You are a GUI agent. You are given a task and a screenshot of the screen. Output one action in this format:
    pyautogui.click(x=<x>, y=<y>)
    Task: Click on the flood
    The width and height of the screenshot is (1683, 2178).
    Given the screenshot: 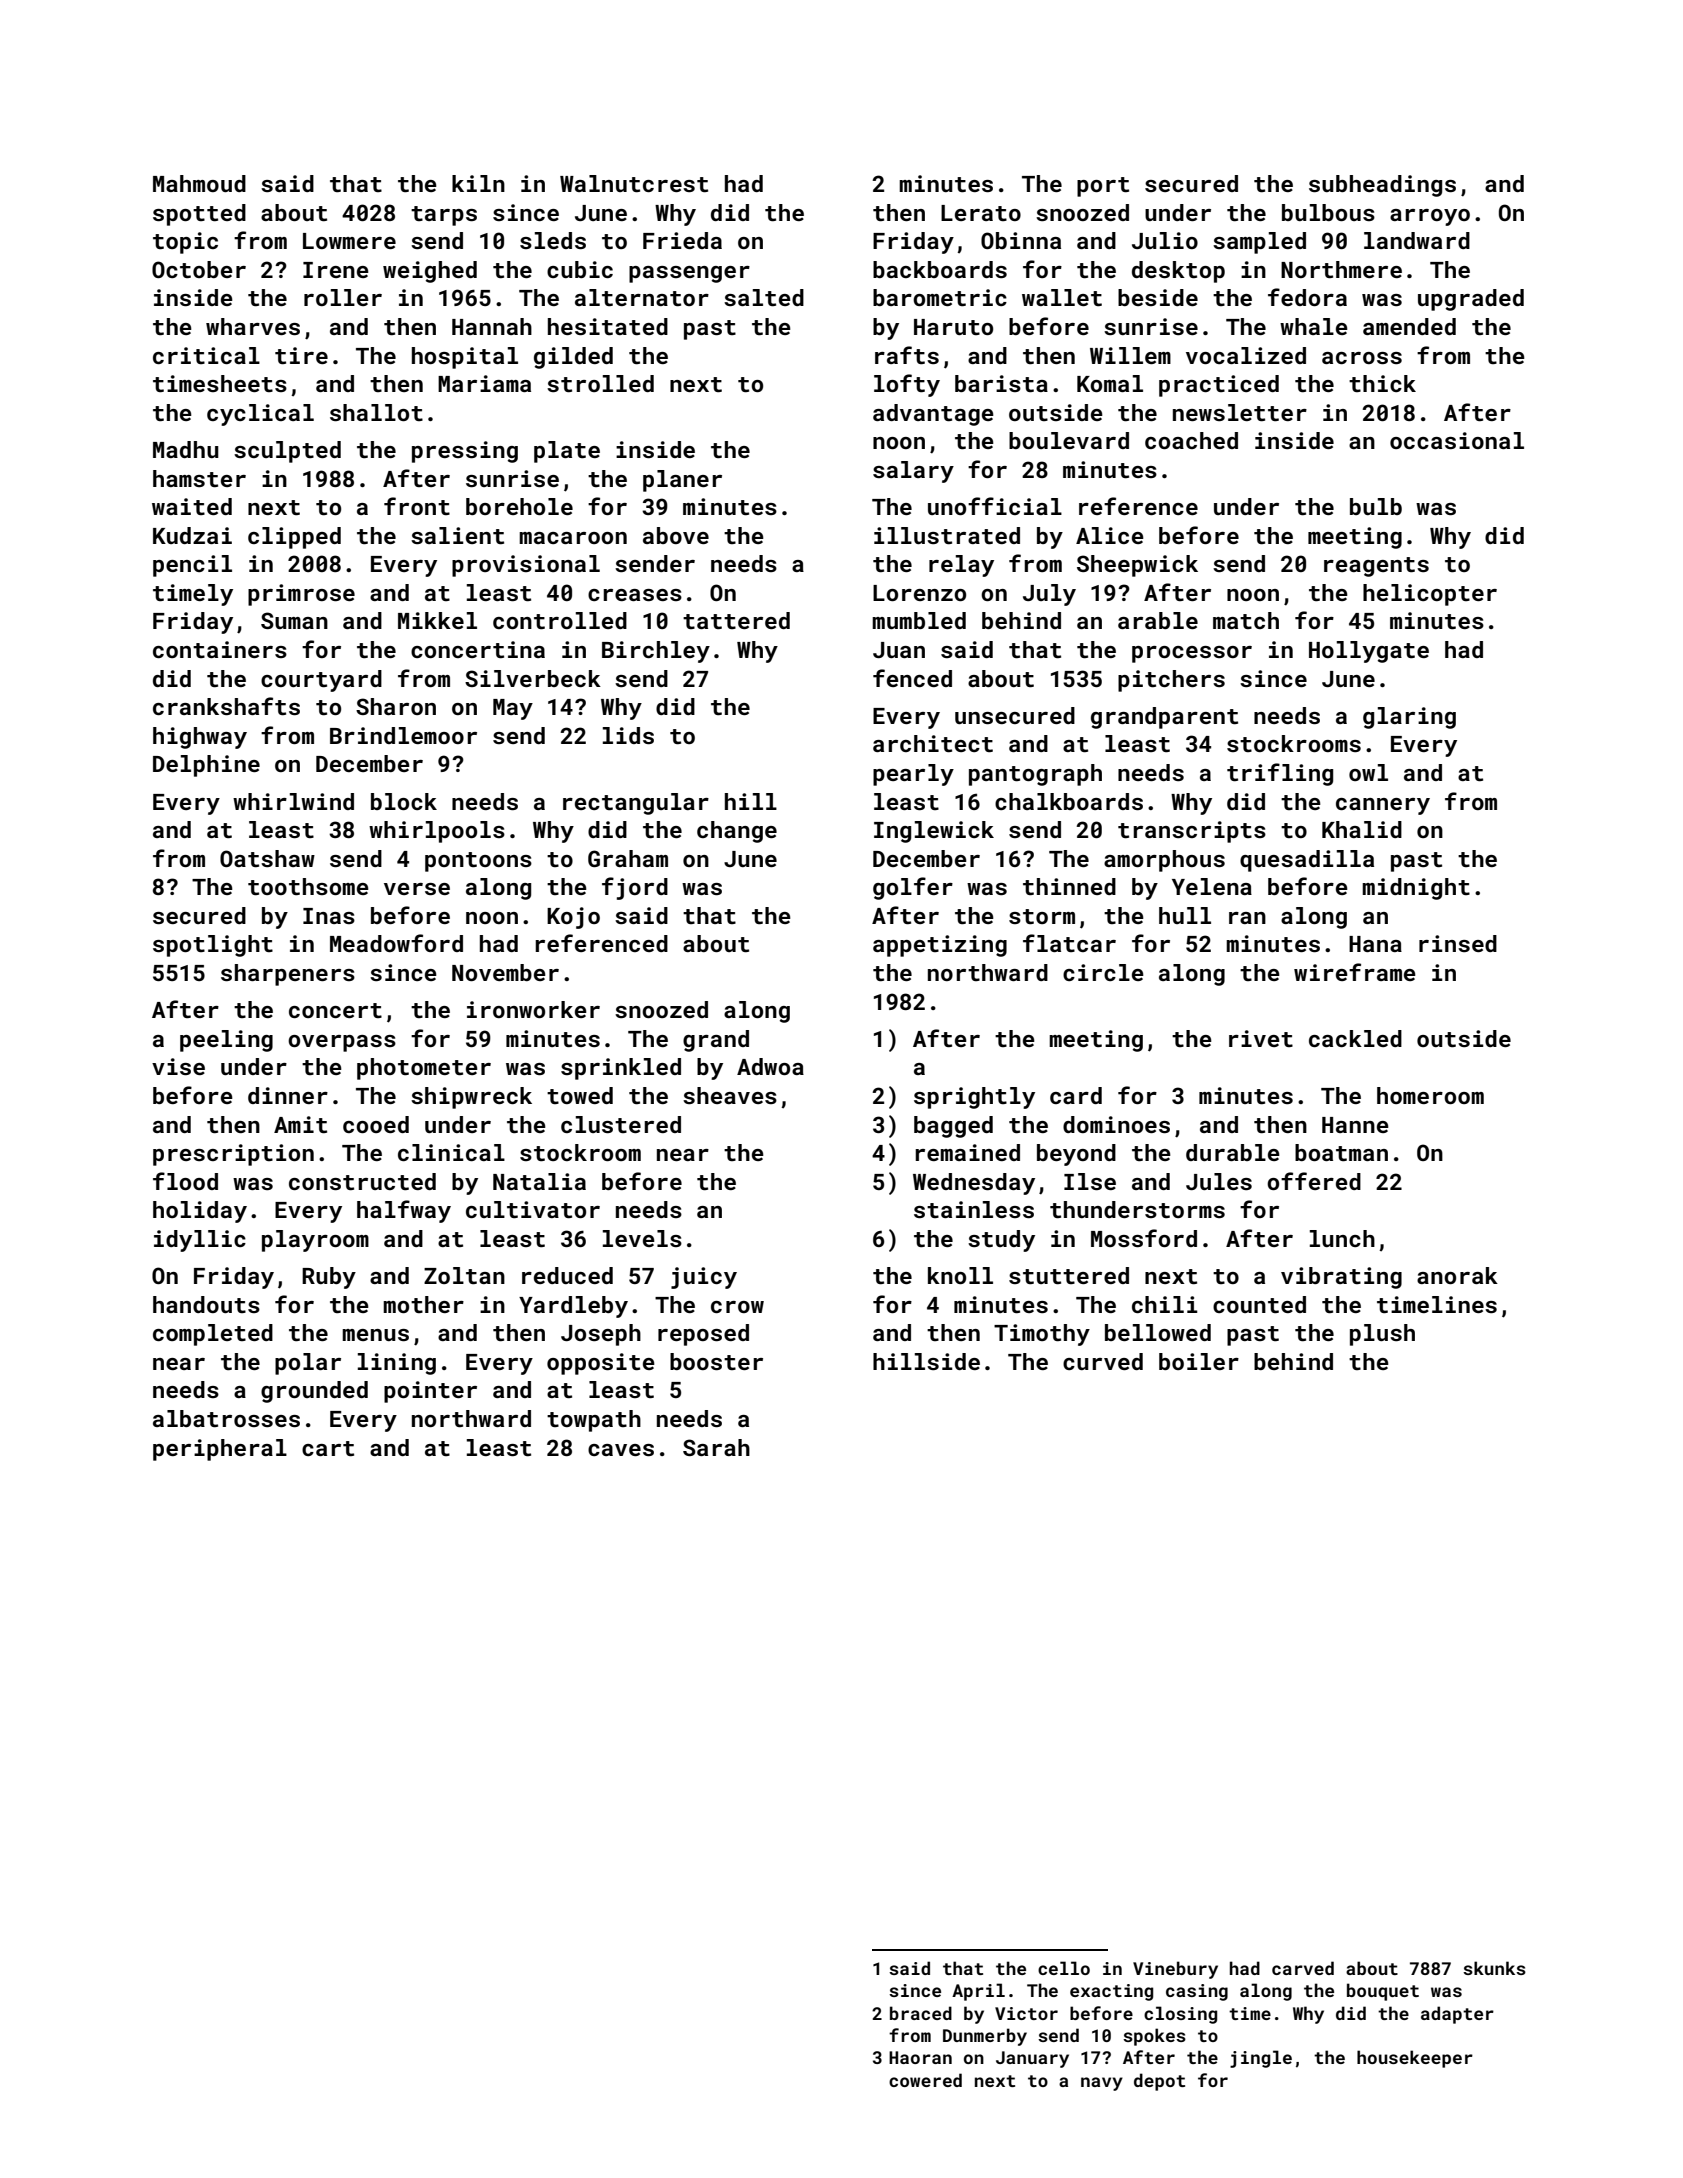 What is the action you would take?
    pyautogui.click(x=185, y=1181)
